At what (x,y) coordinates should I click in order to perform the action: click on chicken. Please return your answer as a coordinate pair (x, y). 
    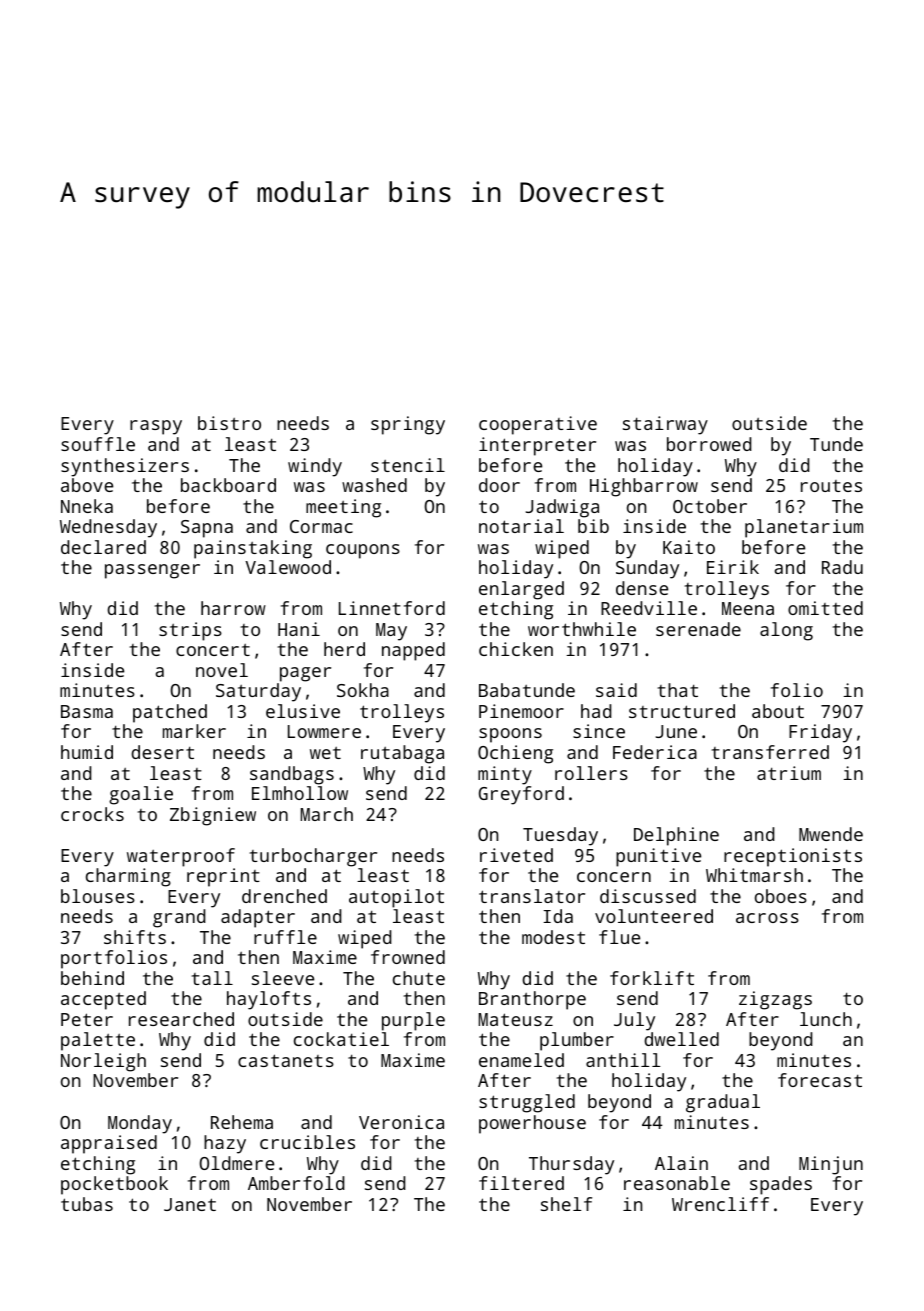
    Looking at the image, I should click on (516, 649).
